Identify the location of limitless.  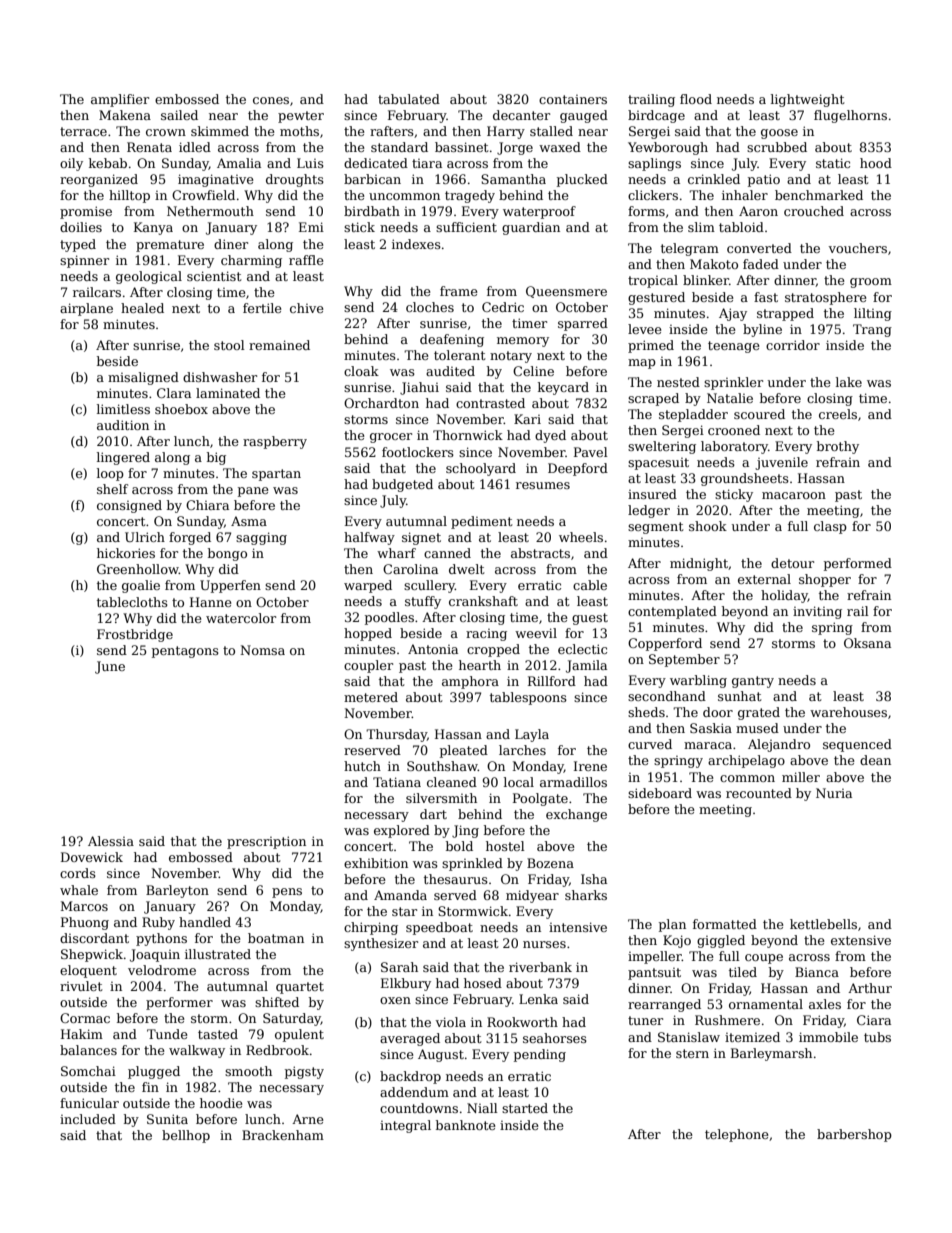
(123, 409).
